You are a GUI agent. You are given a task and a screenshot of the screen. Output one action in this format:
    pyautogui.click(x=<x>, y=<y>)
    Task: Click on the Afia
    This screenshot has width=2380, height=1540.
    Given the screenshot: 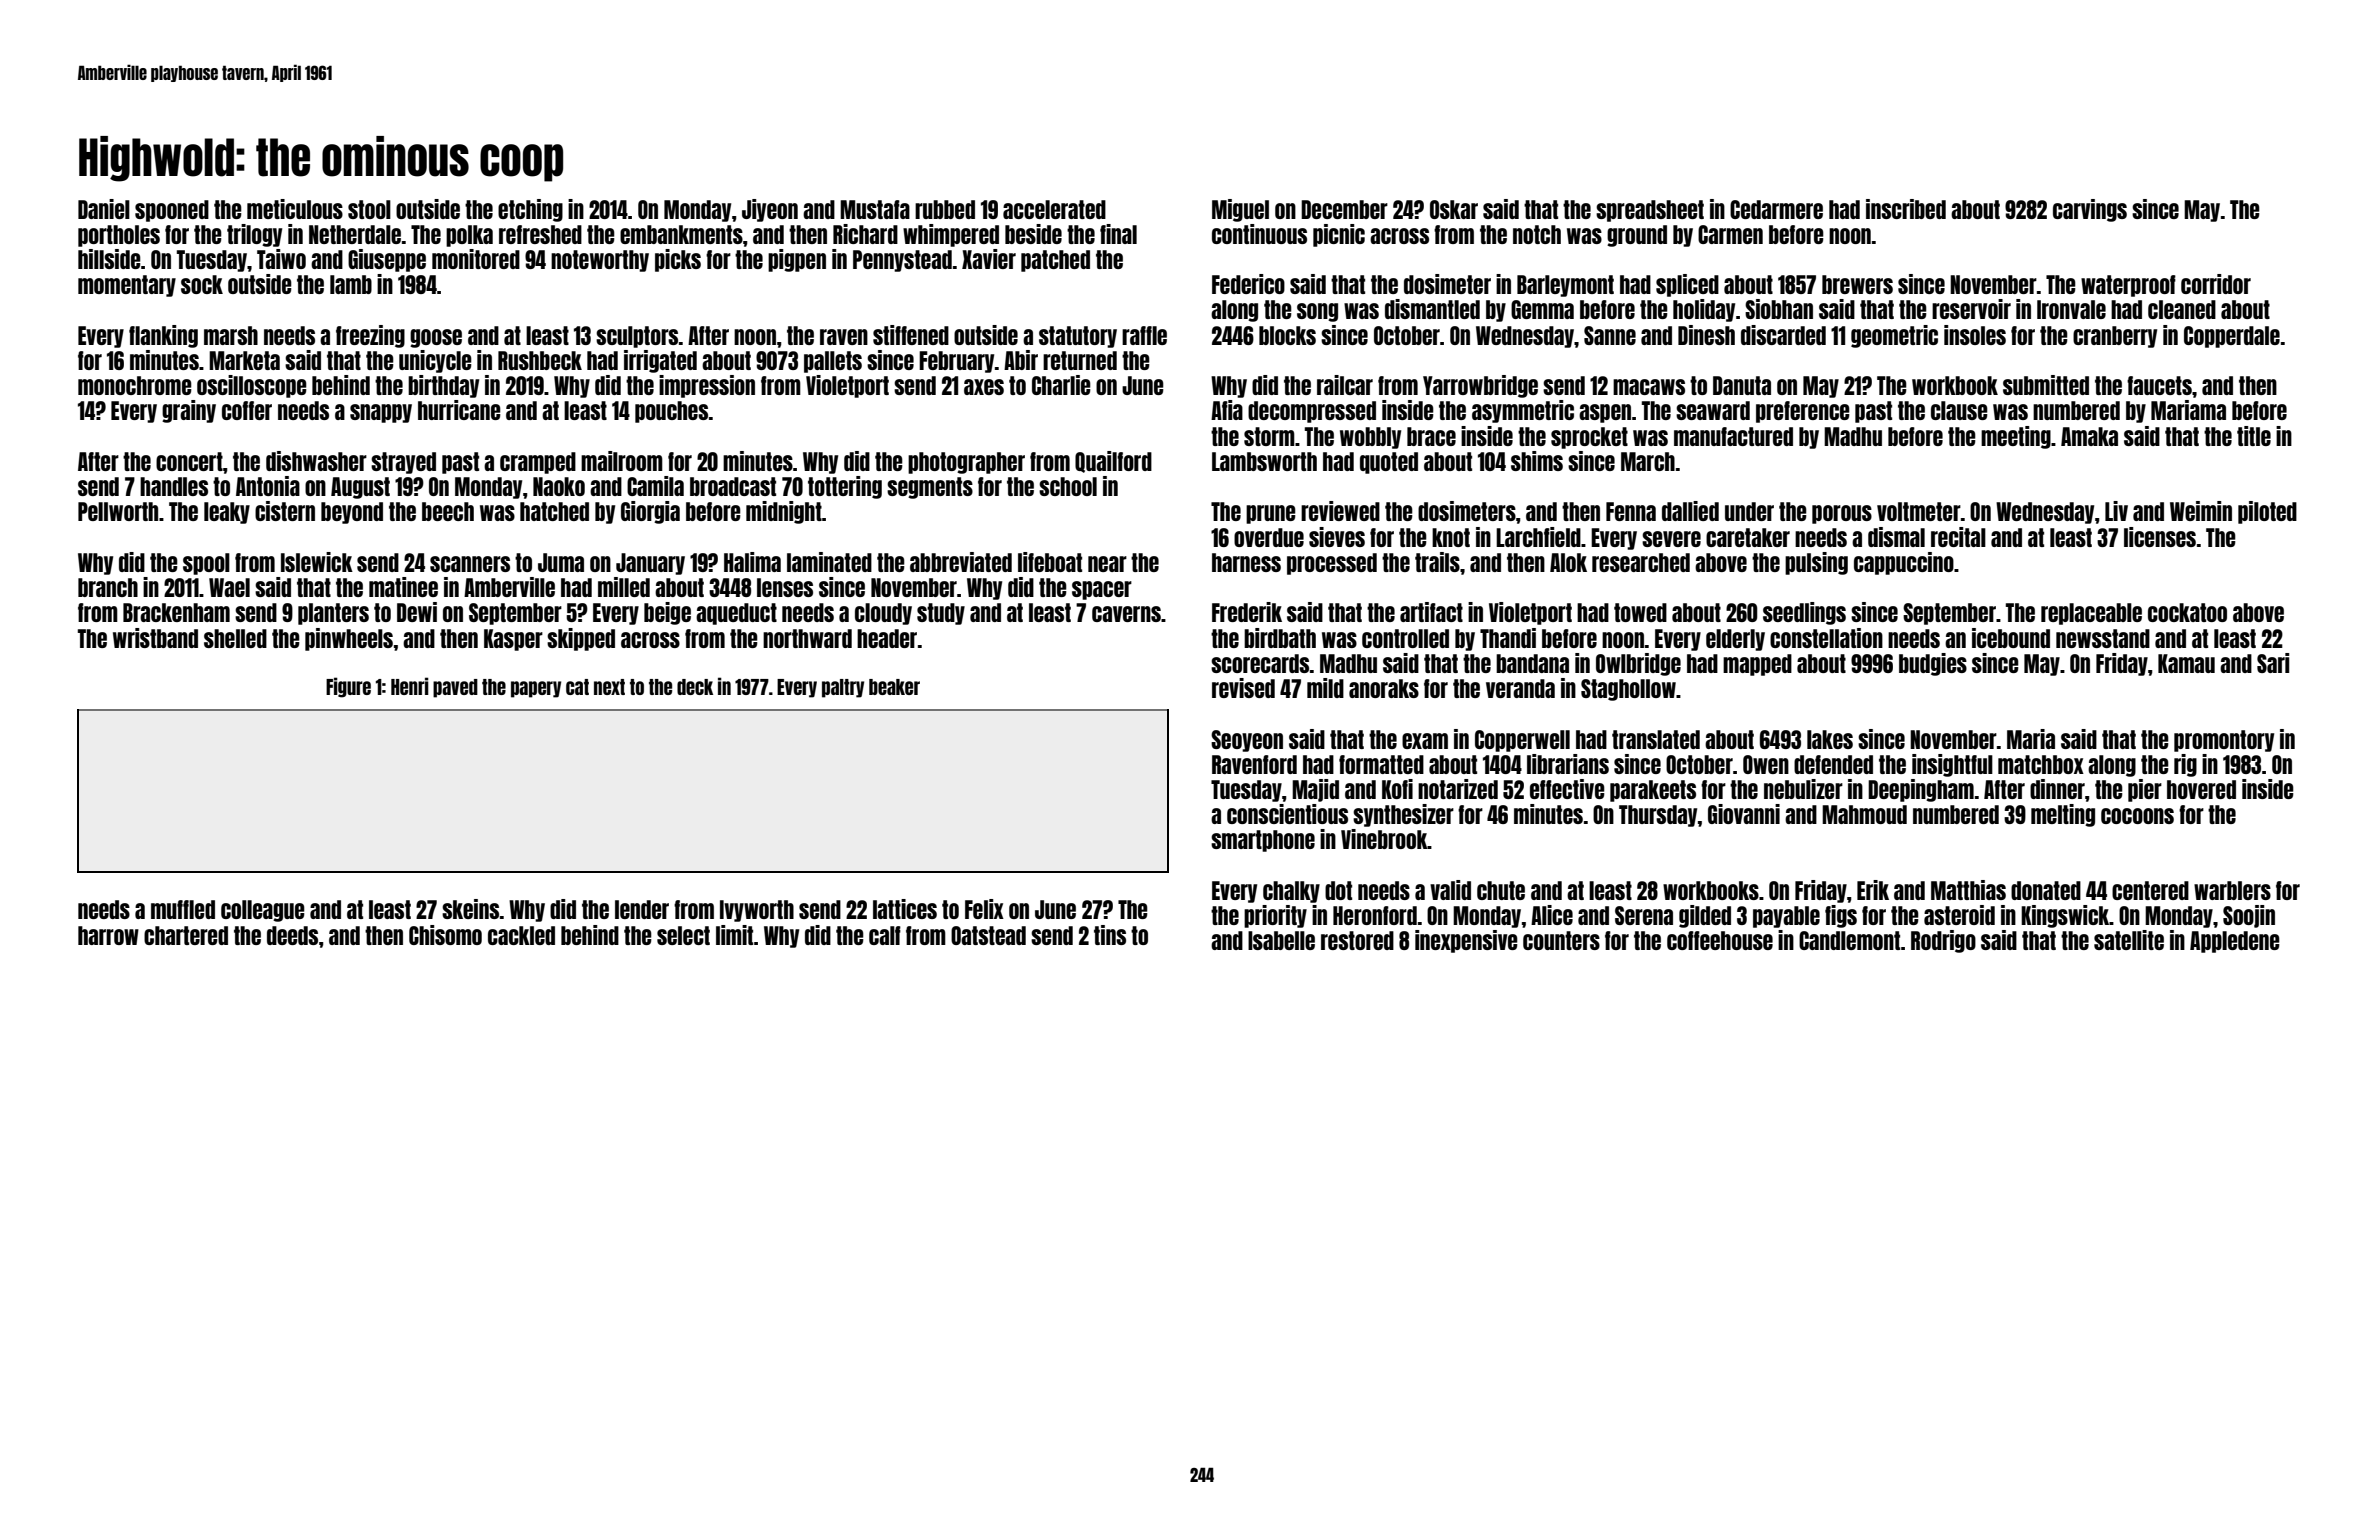 What is the action you would take?
    pyautogui.click(x=1227, y=410)
